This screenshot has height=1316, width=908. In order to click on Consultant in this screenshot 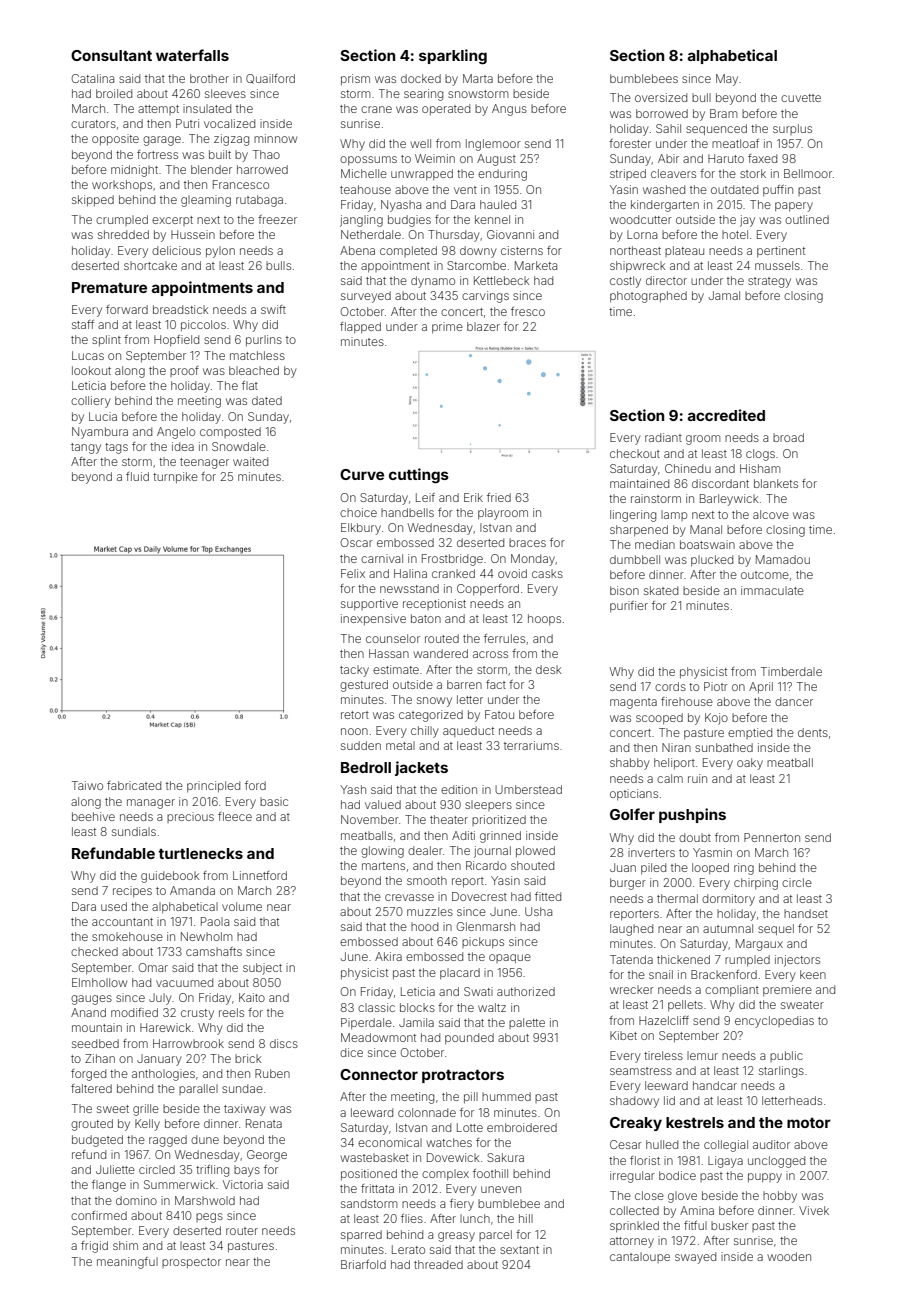, I will do `click(111, 55)`.
